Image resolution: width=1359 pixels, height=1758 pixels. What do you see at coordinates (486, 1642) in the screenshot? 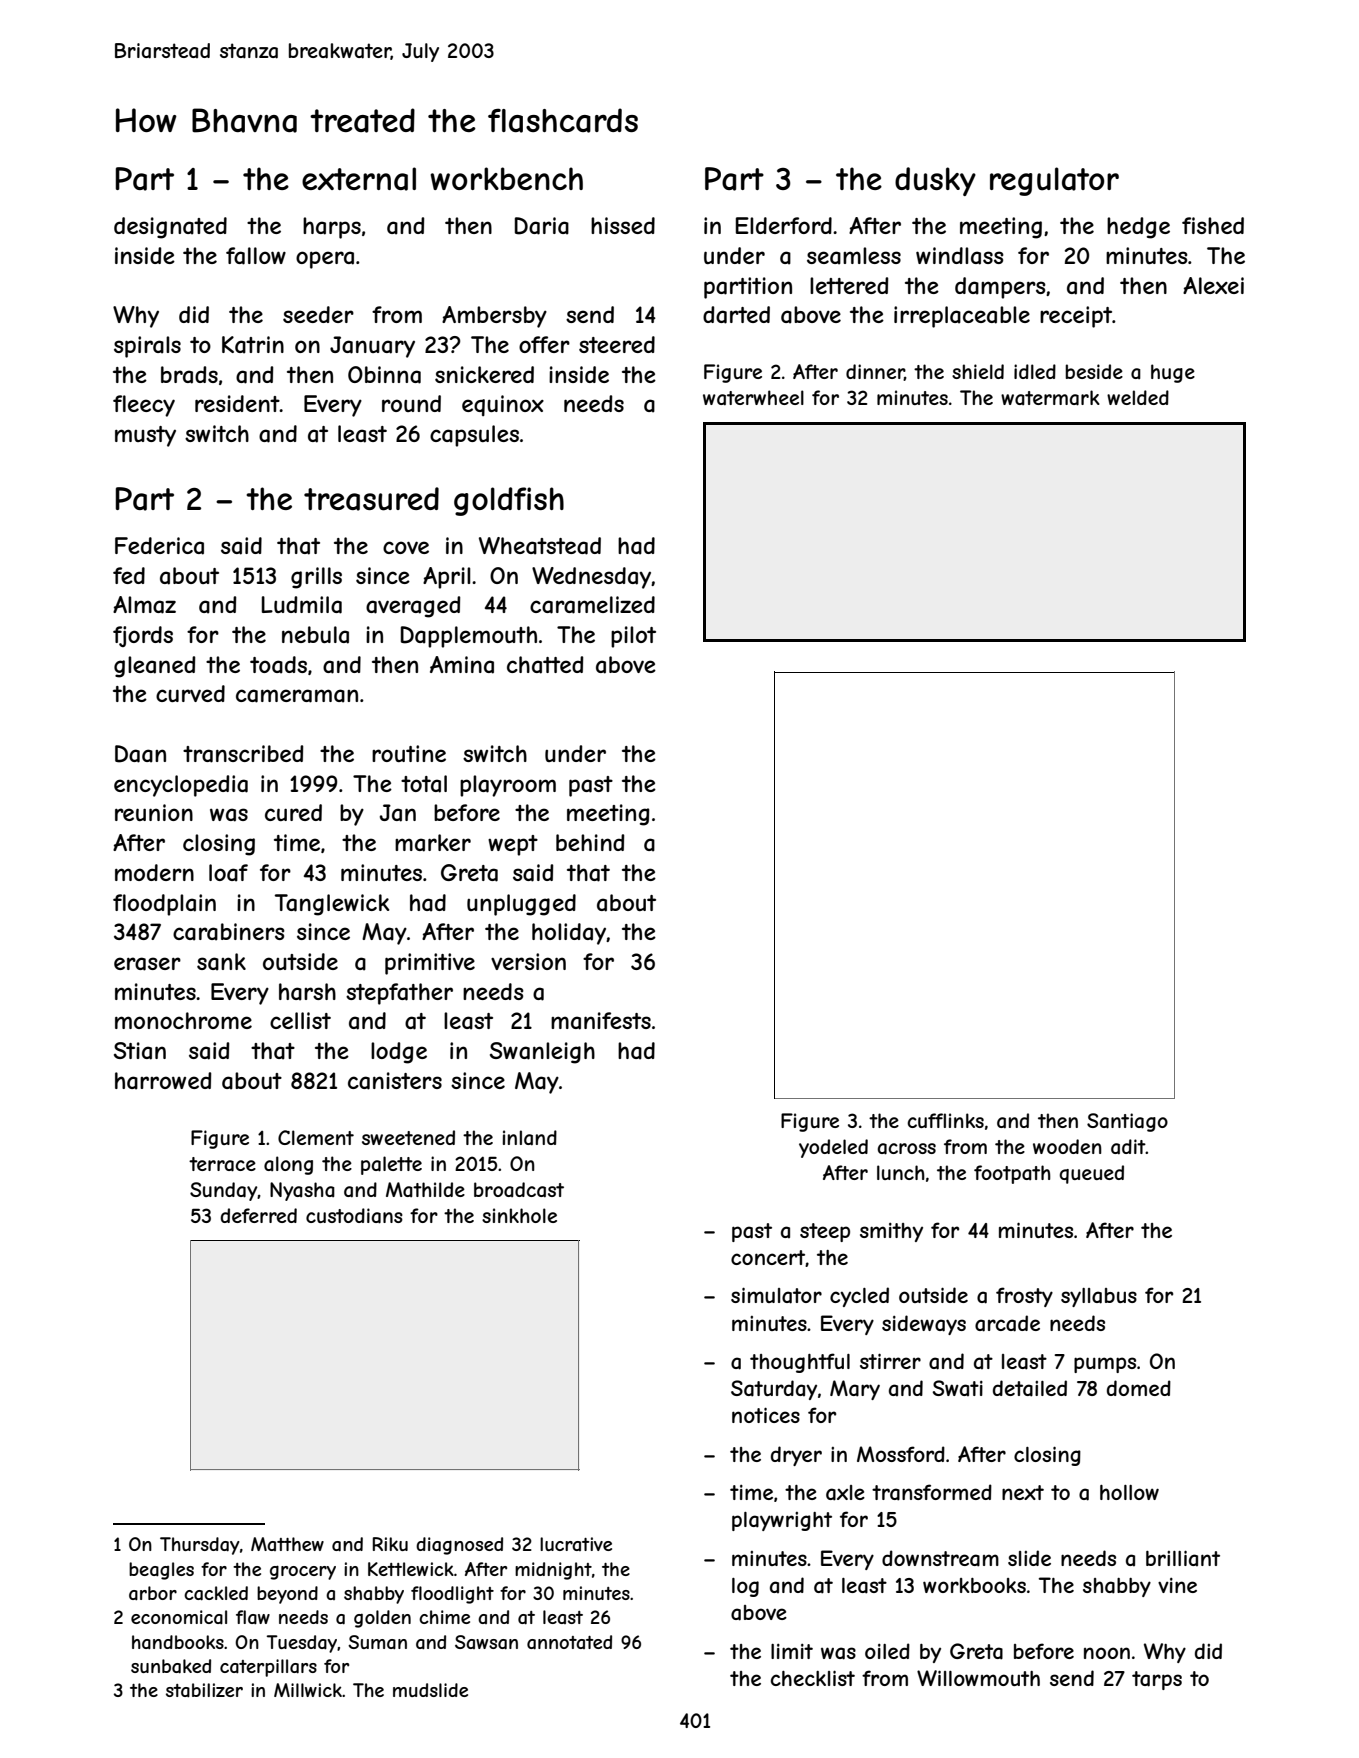
I see `Sawsan` at bounding box center [486, 1642].
